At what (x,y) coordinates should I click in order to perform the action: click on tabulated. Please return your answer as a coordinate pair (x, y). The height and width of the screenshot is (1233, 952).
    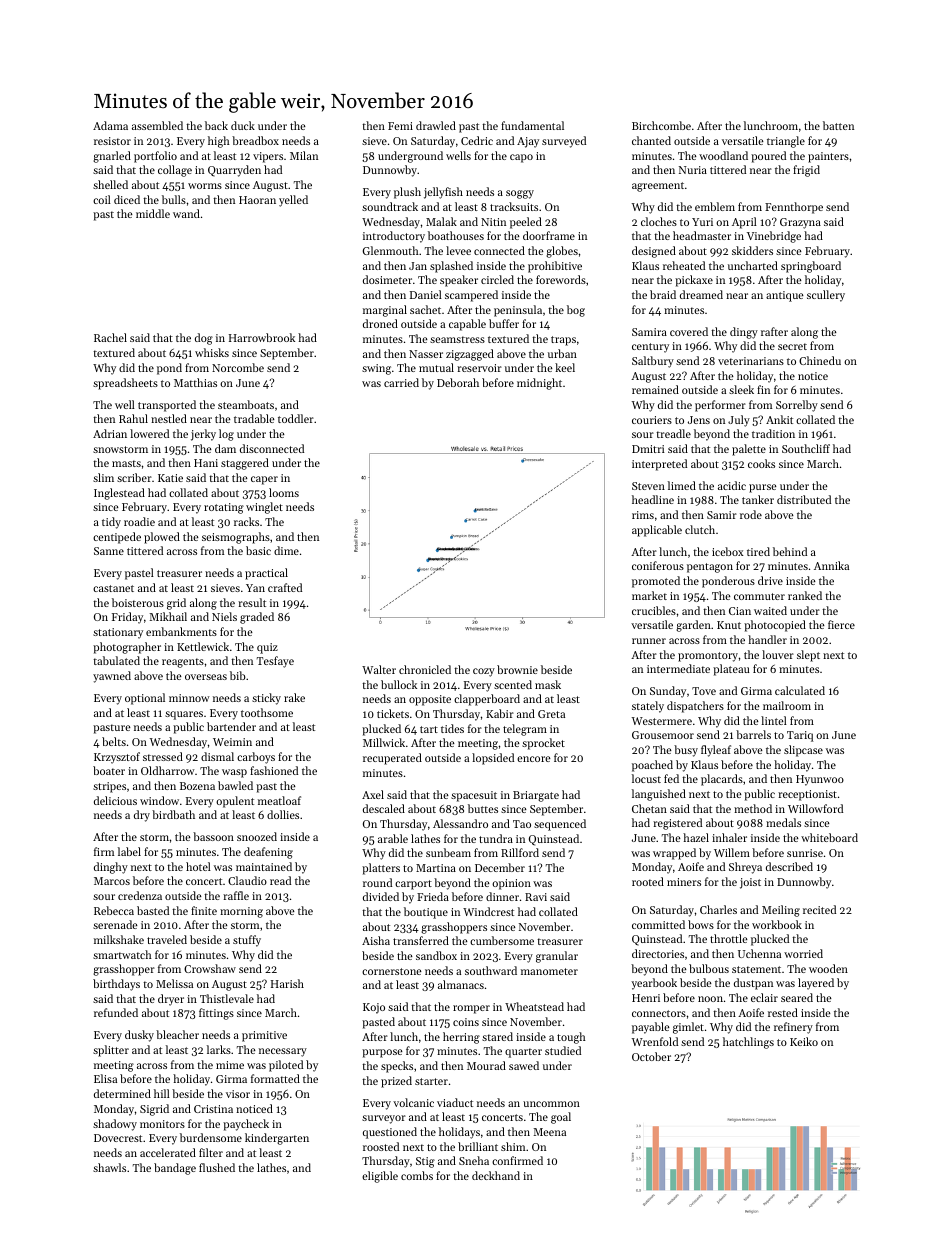
    Looking at the image, I should click on (116, 660).
